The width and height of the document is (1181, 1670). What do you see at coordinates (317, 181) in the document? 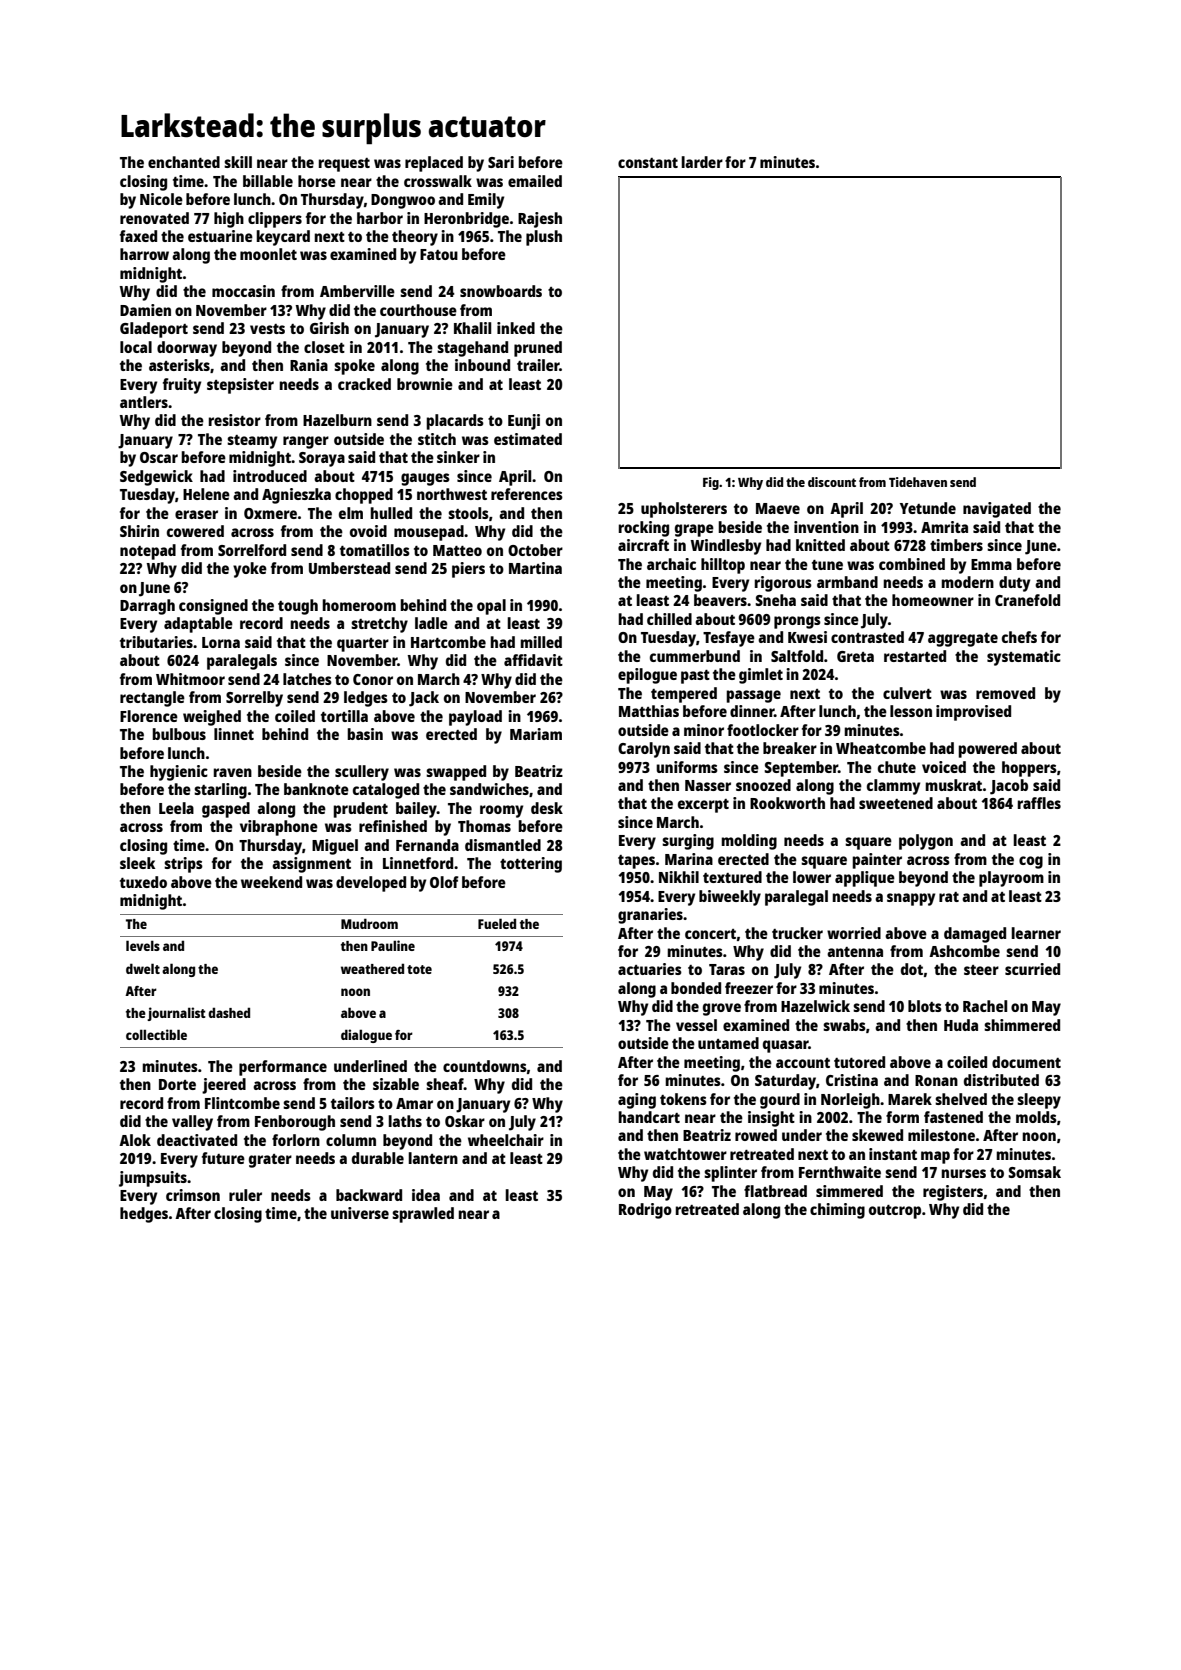
I see `horse` at bounding box center [317, 181].
